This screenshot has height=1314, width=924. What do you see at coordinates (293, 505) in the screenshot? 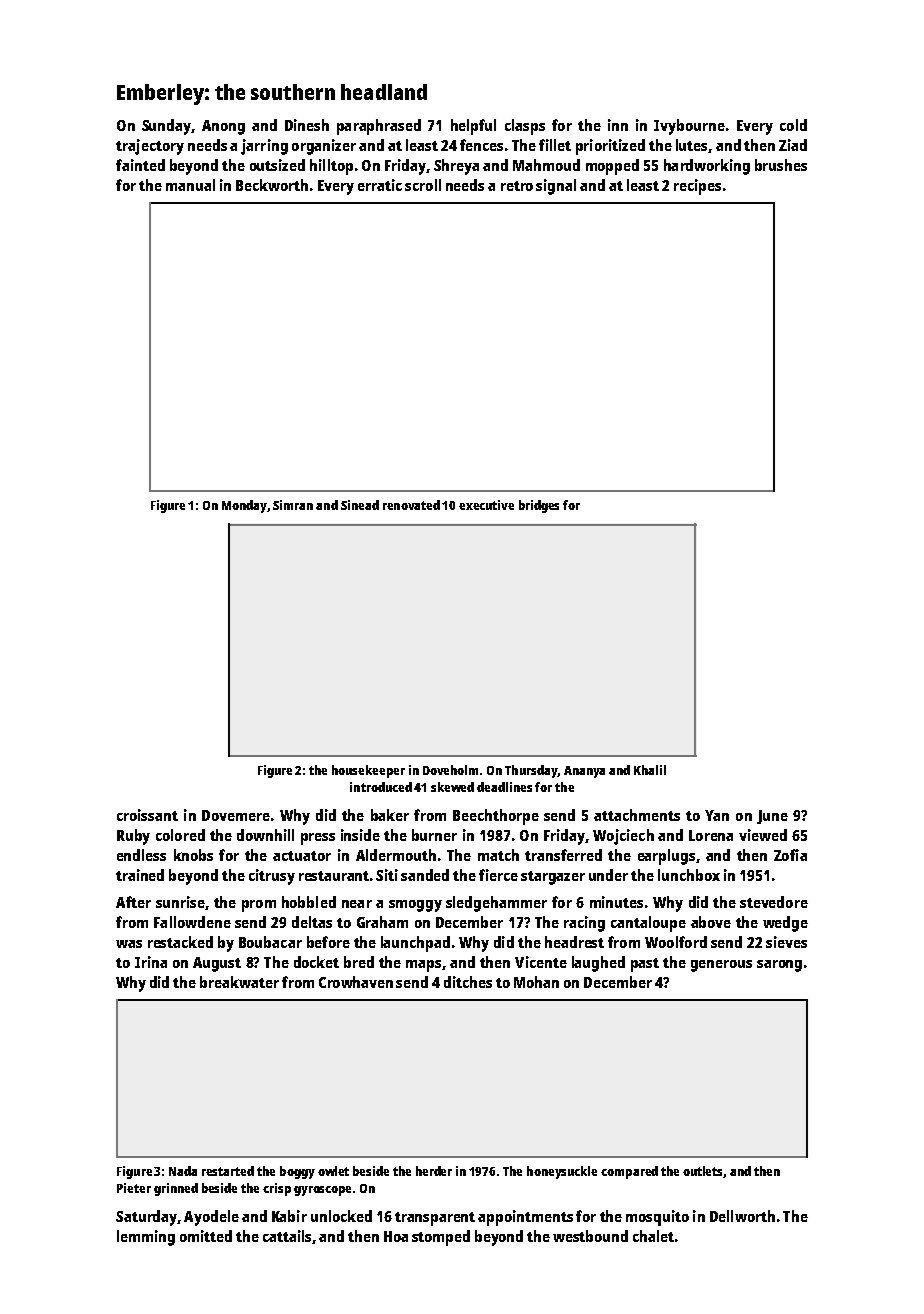
I see `Simran` at bounding box center [293, 505].
